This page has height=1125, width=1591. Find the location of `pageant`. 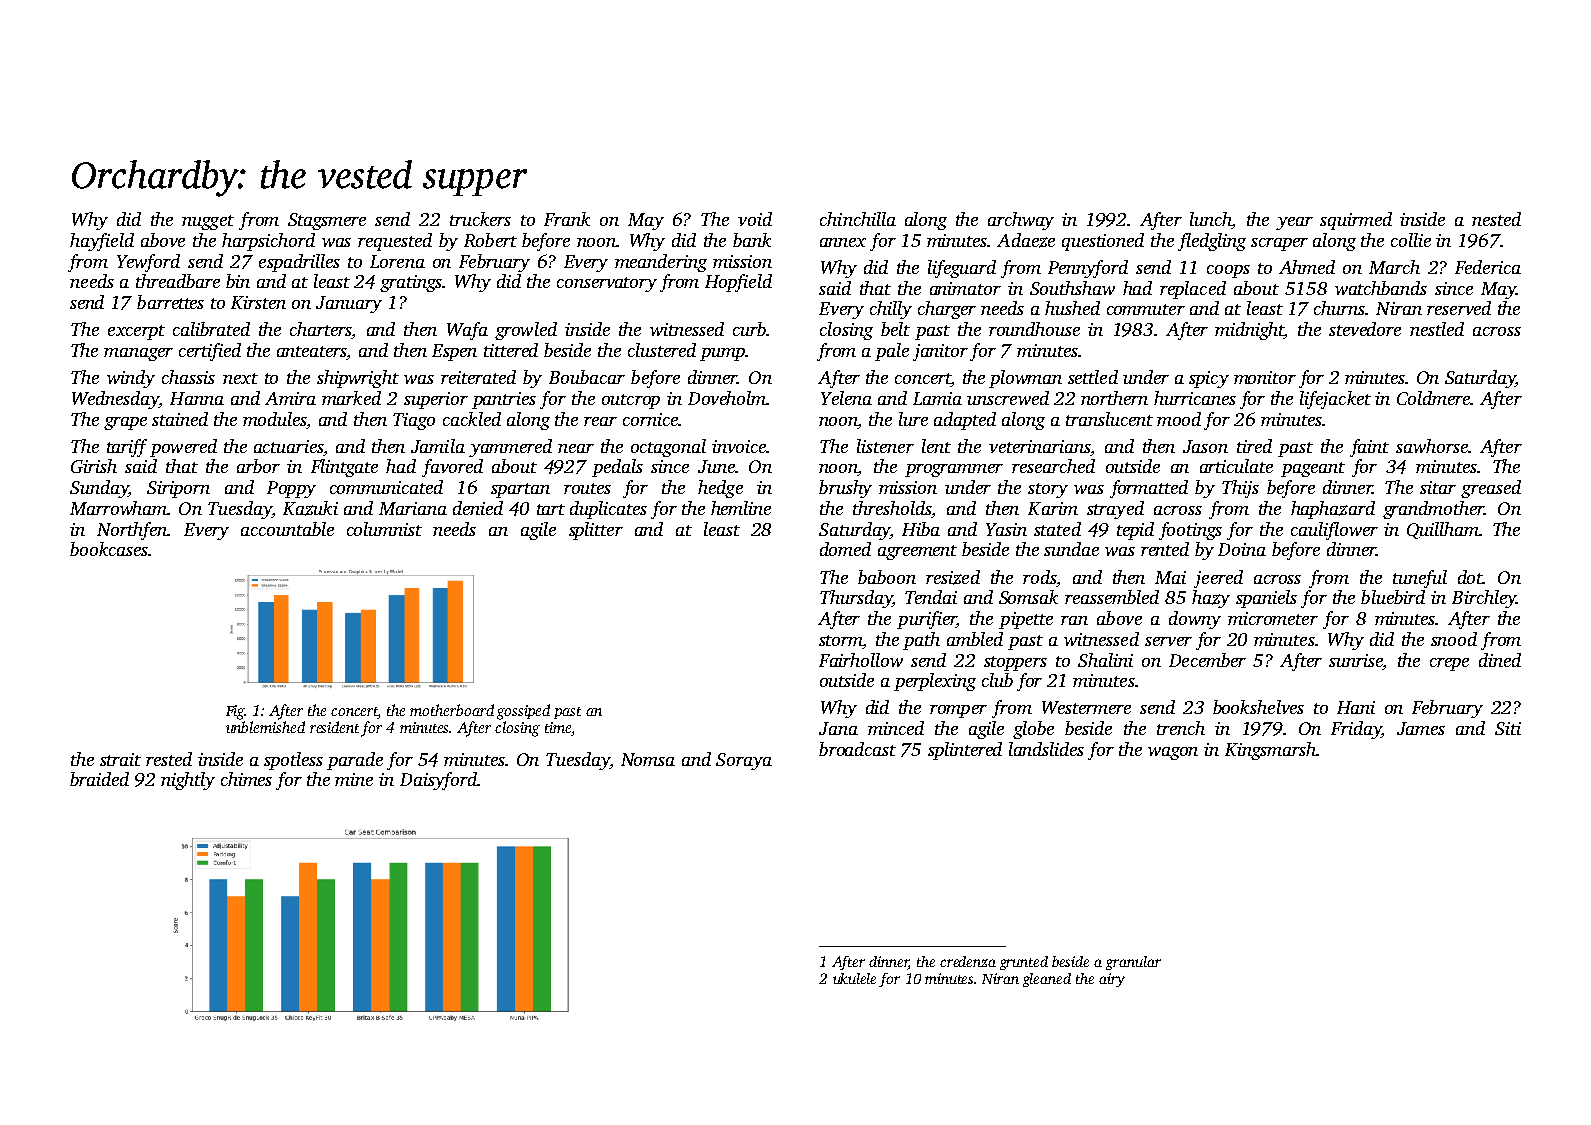

pageant is located at coordinates (1313, 469).
